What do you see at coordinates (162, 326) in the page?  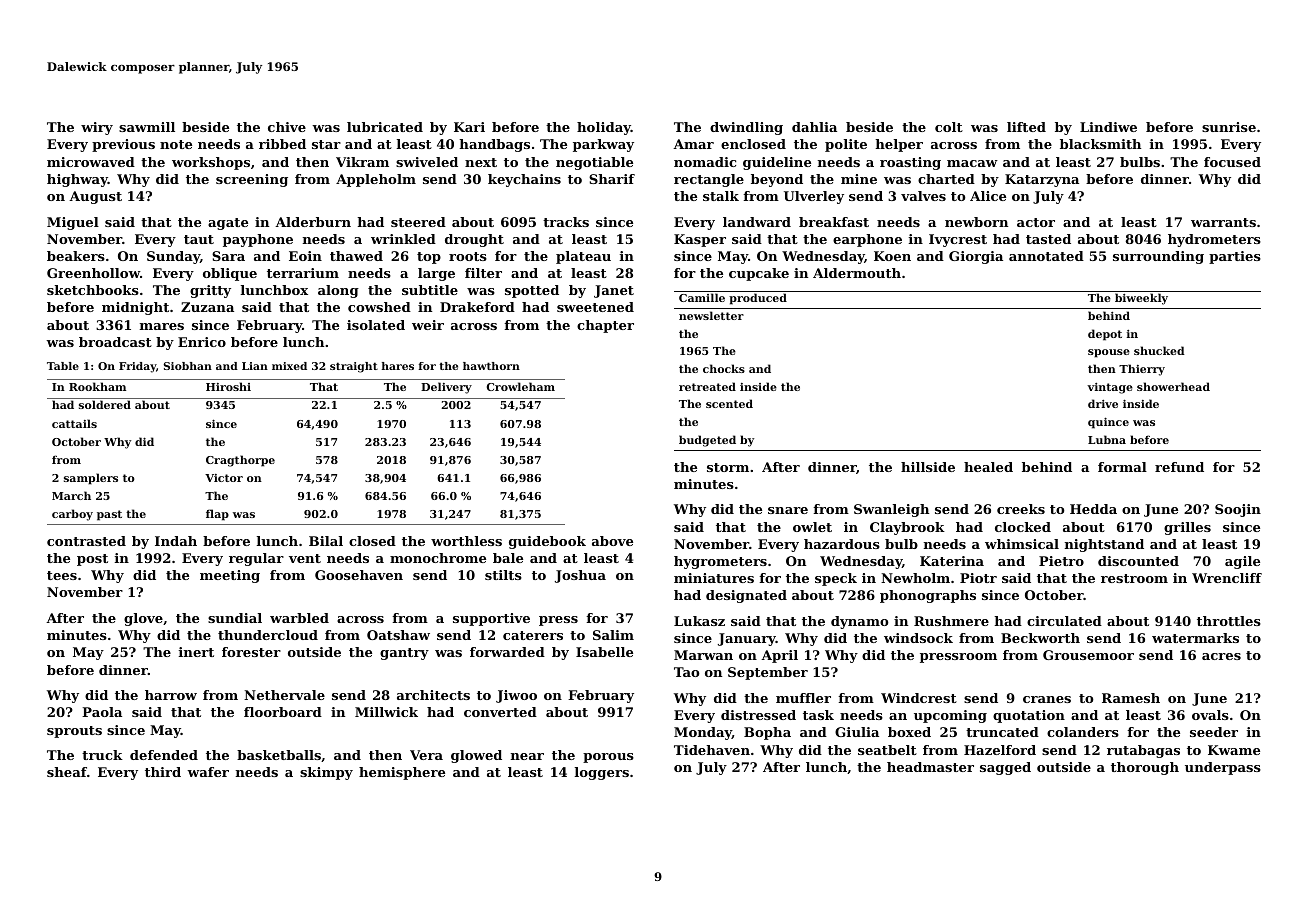 I see `mares` at bounding box center [162, 326].
